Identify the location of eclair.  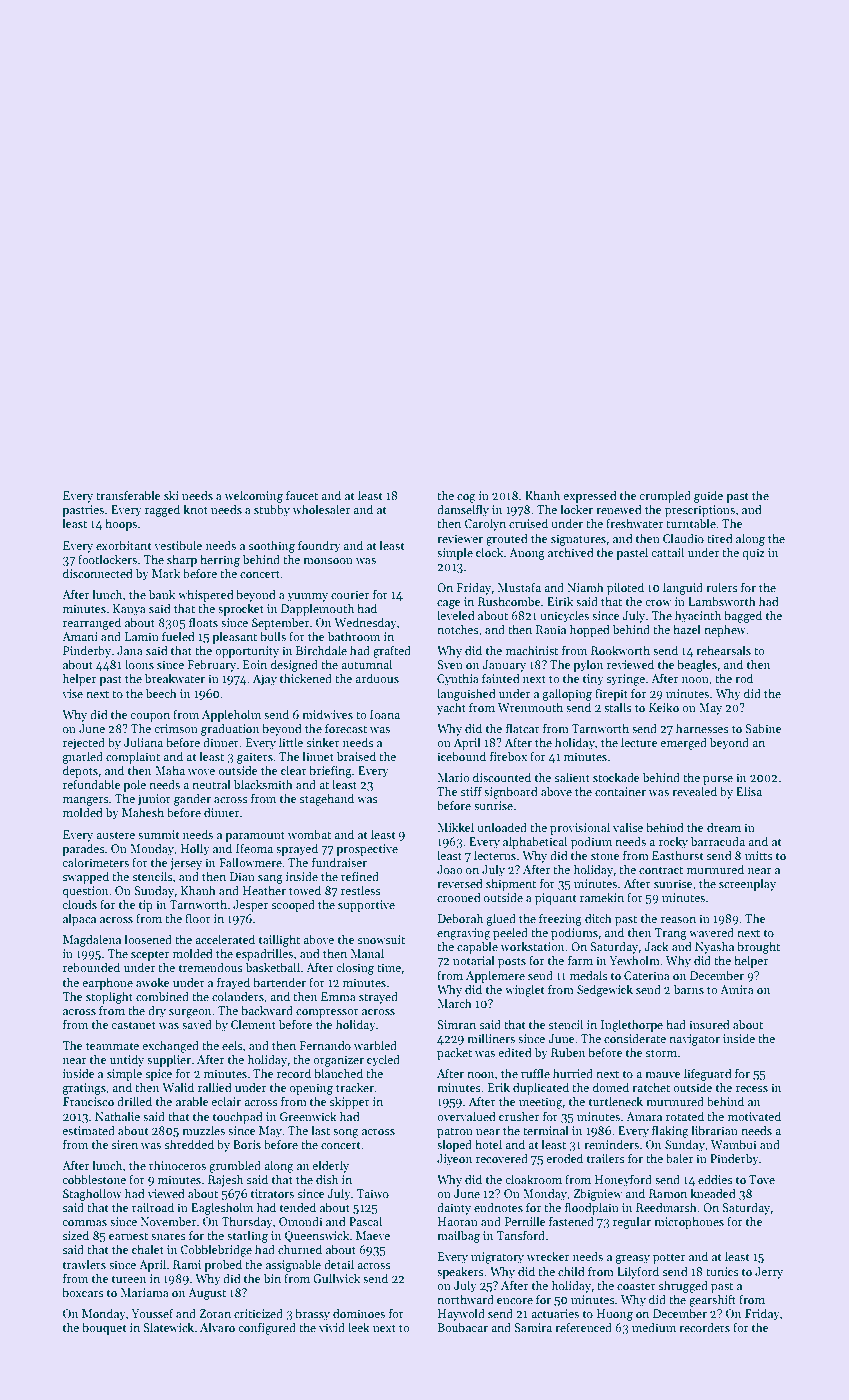
(226, 1101).
